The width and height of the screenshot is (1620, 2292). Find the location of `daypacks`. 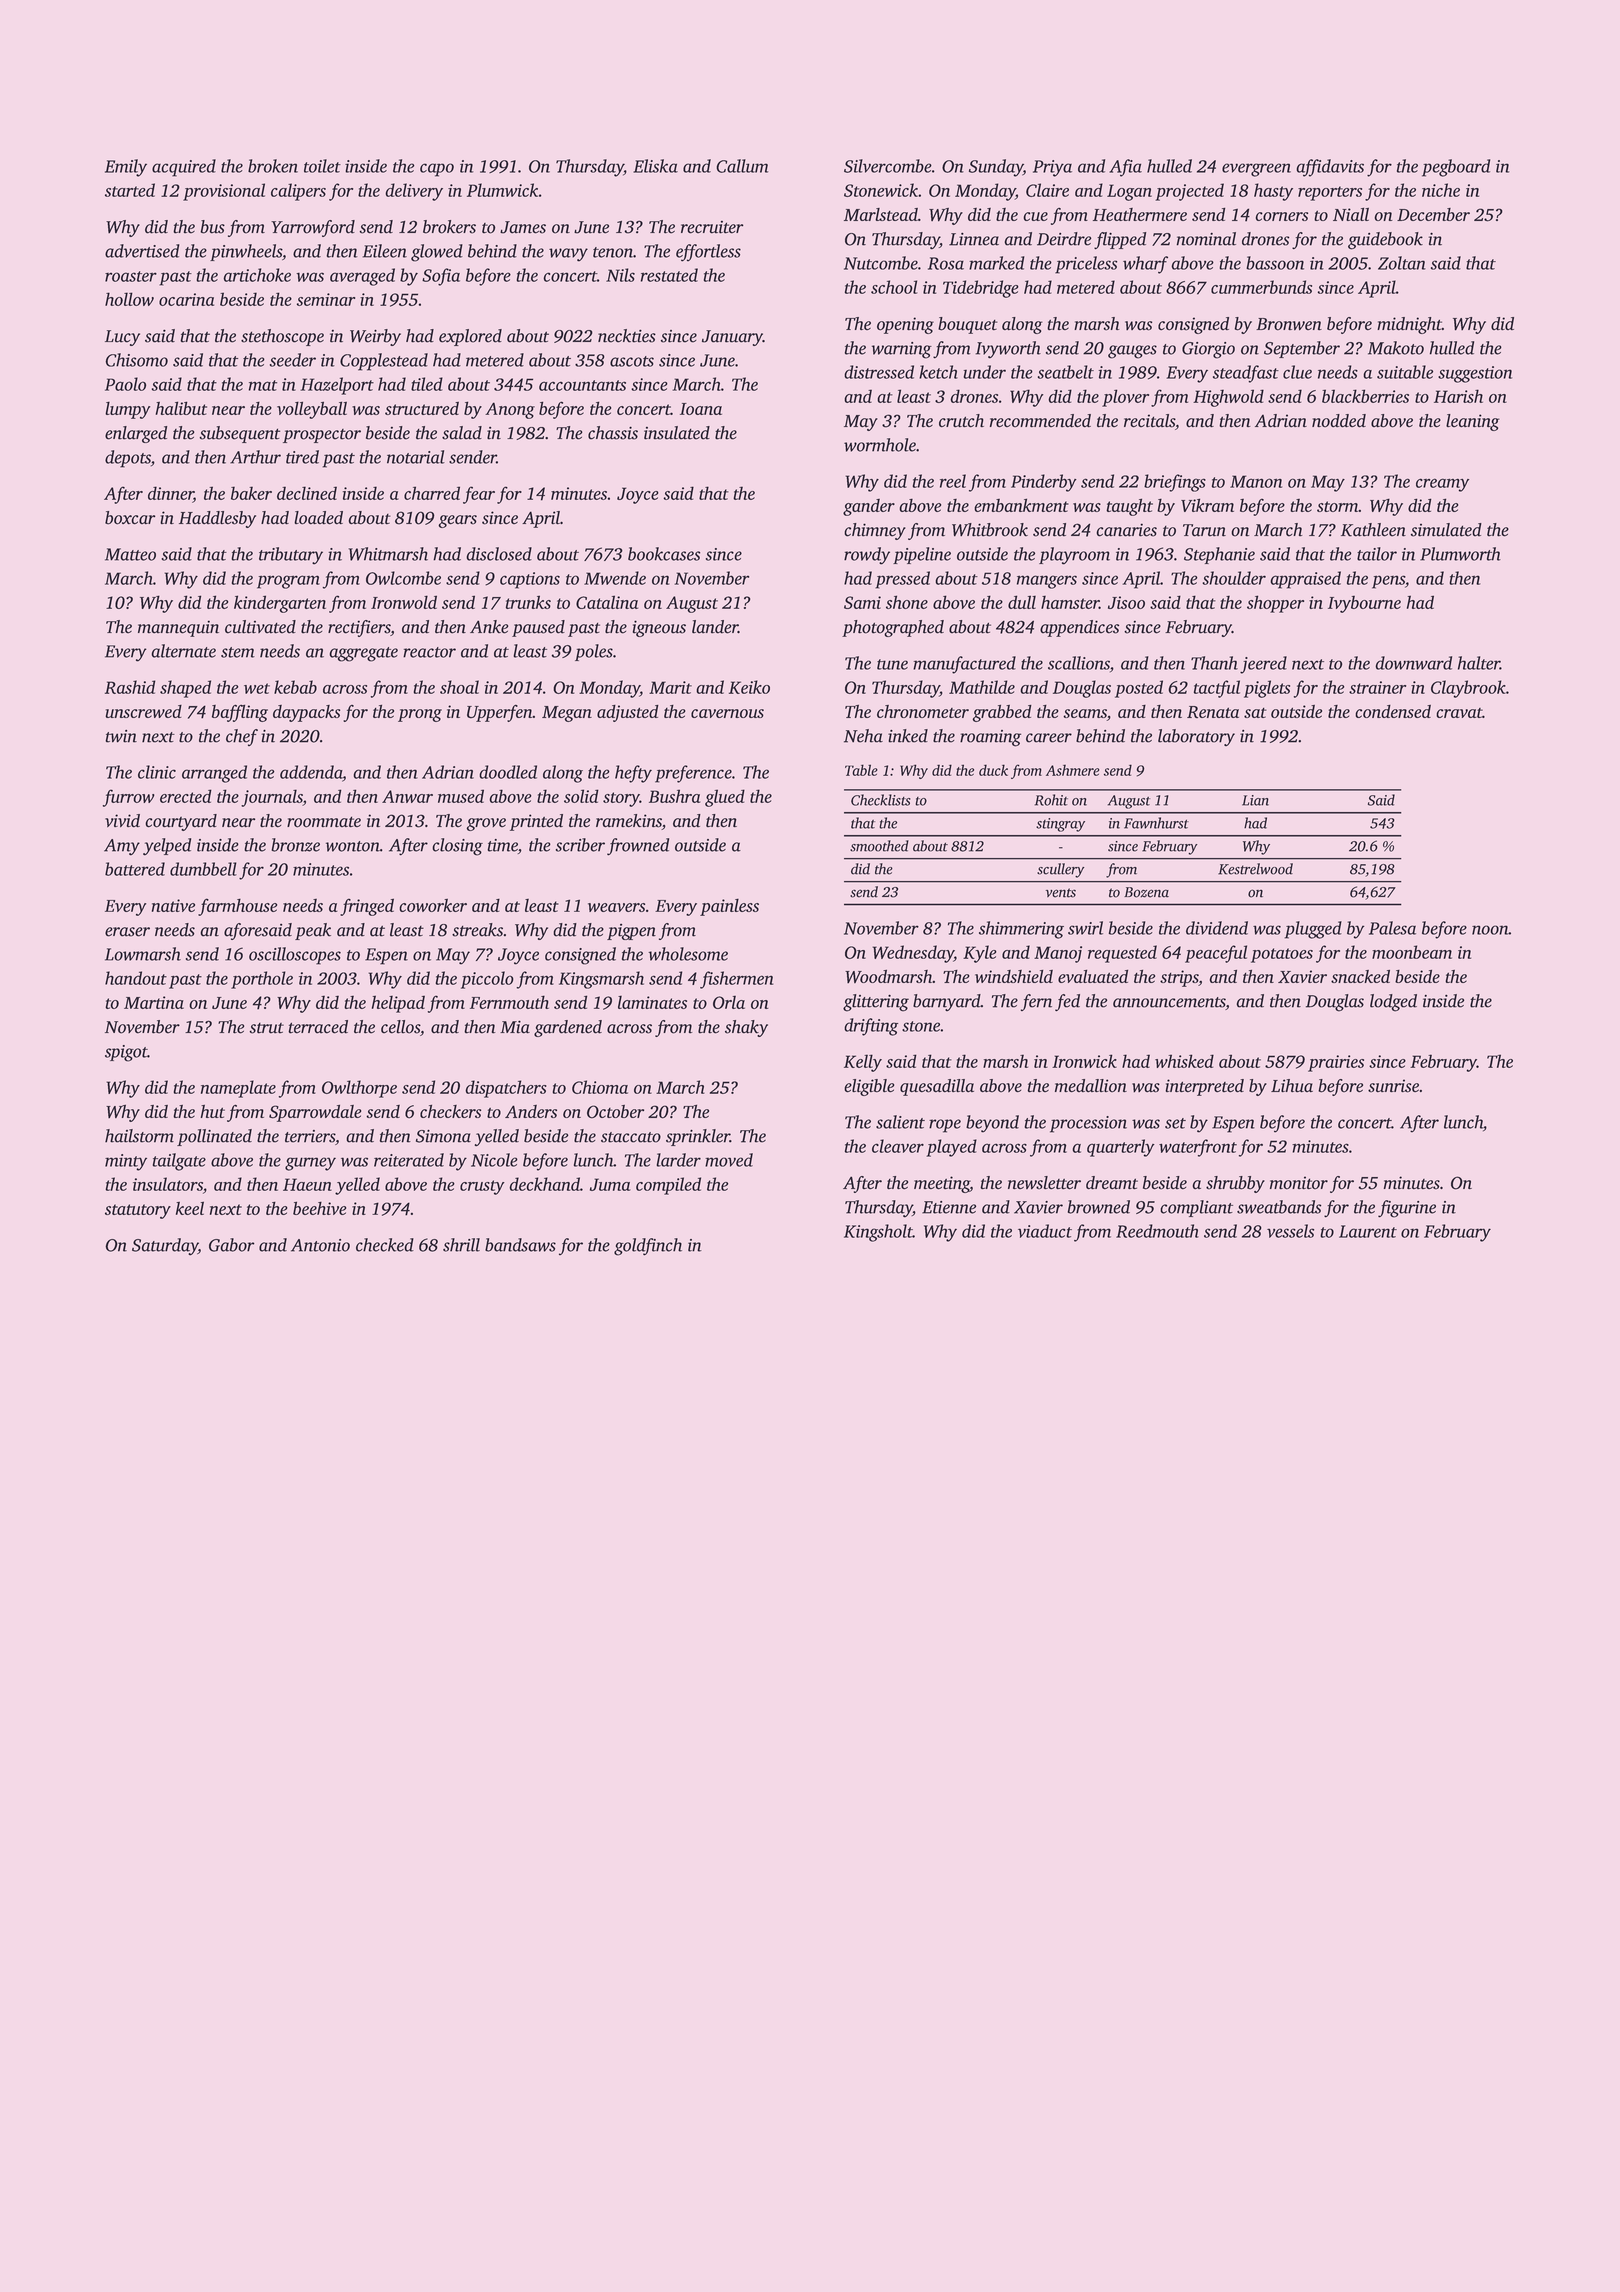

daypacks is located at coordinates (306, 713).
